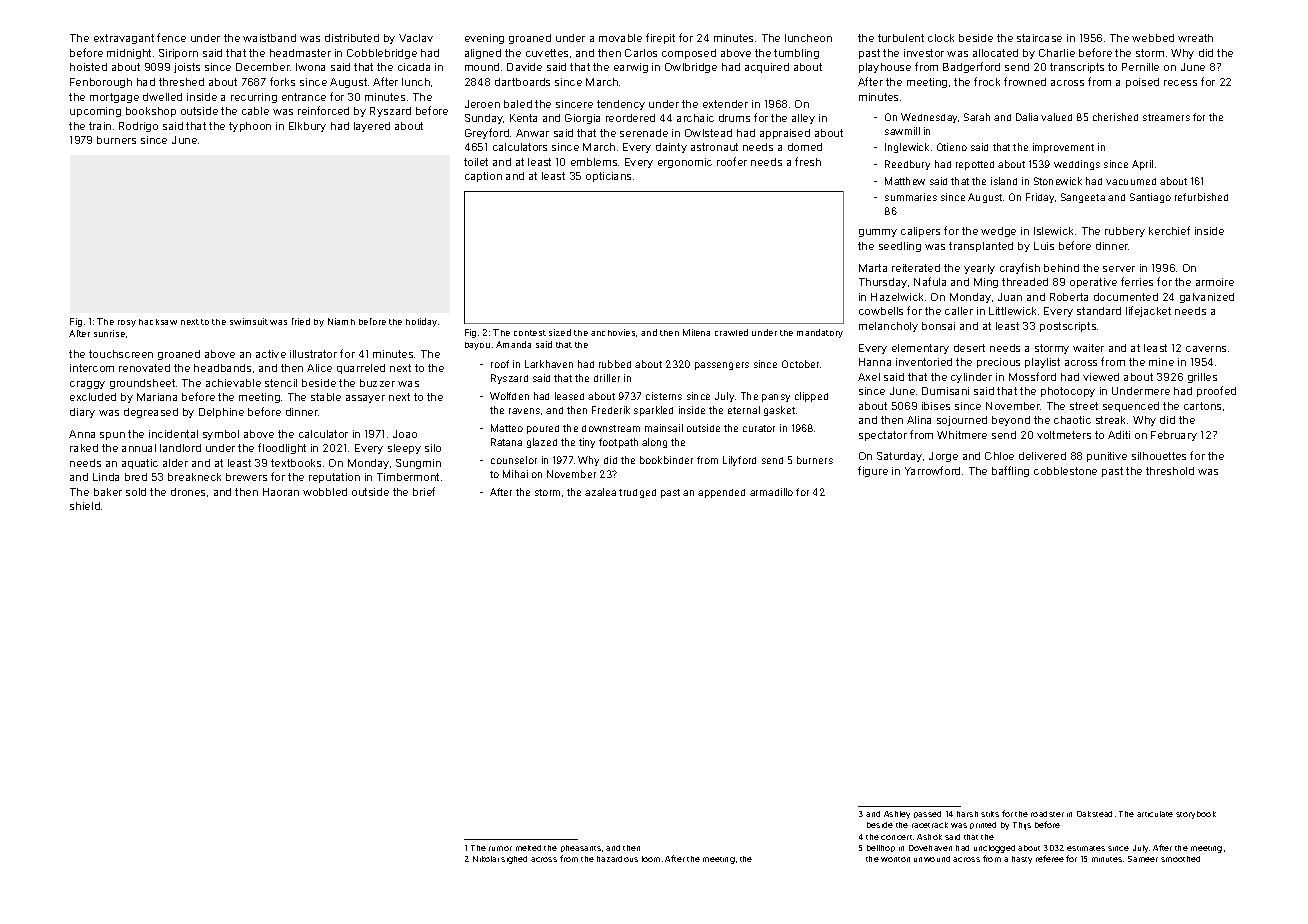 The width and height of the screenshot is (1308, 924). What do you see at coordinates (528, 848) in the screenshot?
I see `melted` at bounding box center [528, 848].
